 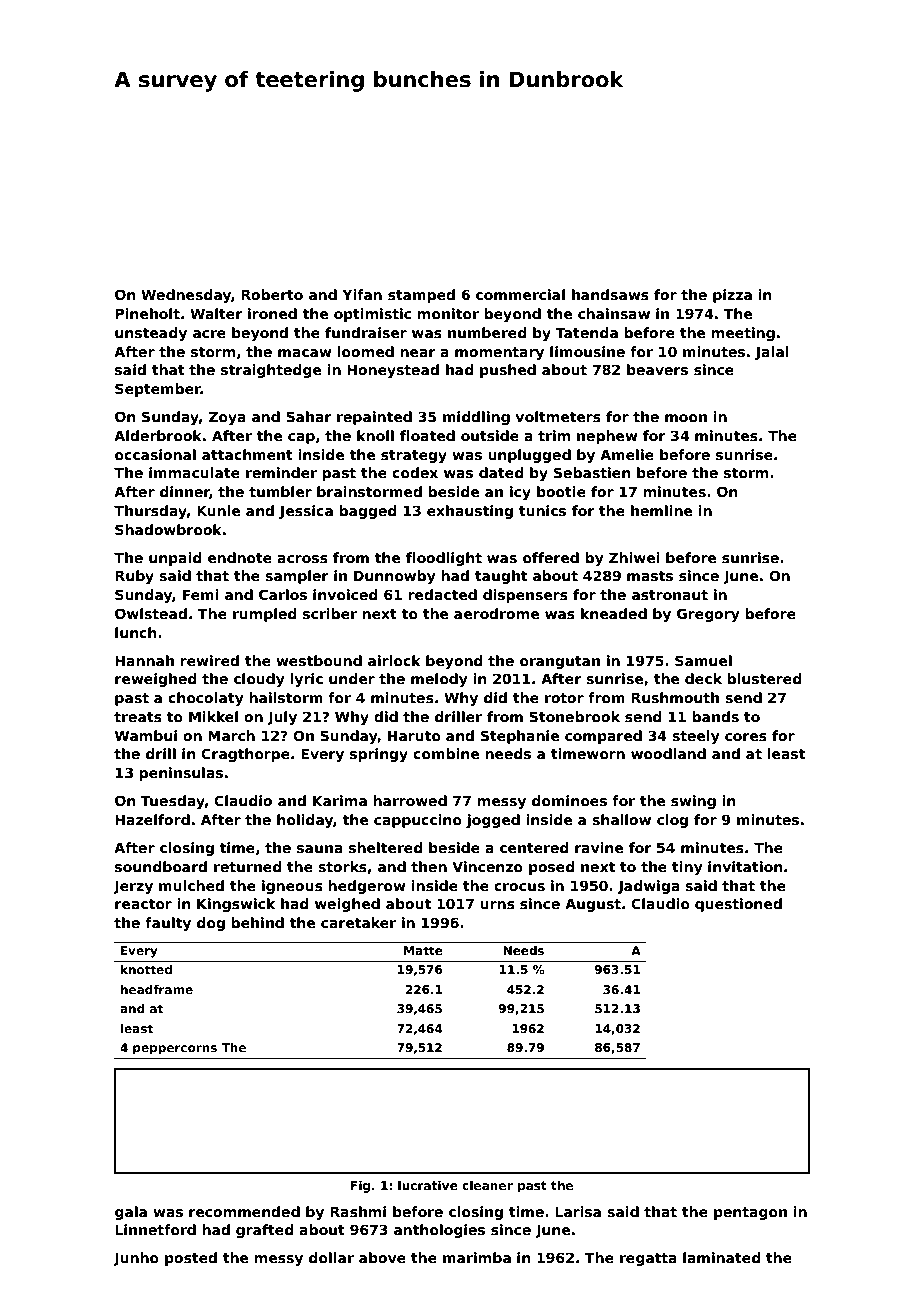 I want to click on Gregory, so click(x=708, y=615).
